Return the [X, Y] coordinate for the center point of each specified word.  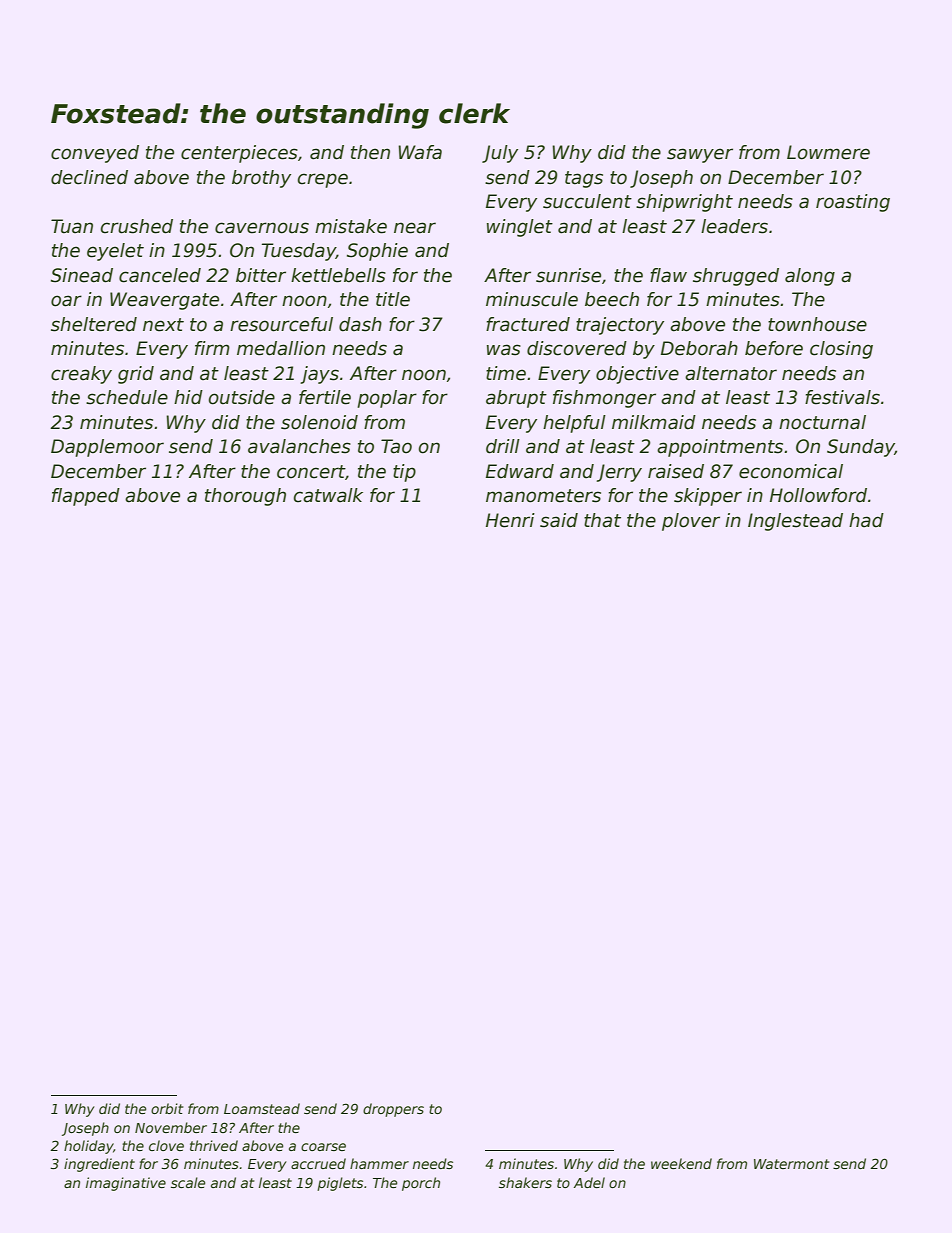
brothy [261, 179]
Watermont [791, 1164]
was [504, 350]
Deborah [699, 348]
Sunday [861, 448]
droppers [393, 1110]
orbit [167, 1108]
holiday [89, 1147]
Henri [510, 520]
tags [584, 179]
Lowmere [828, 152]
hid [188, 397]
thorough [245, 497]
